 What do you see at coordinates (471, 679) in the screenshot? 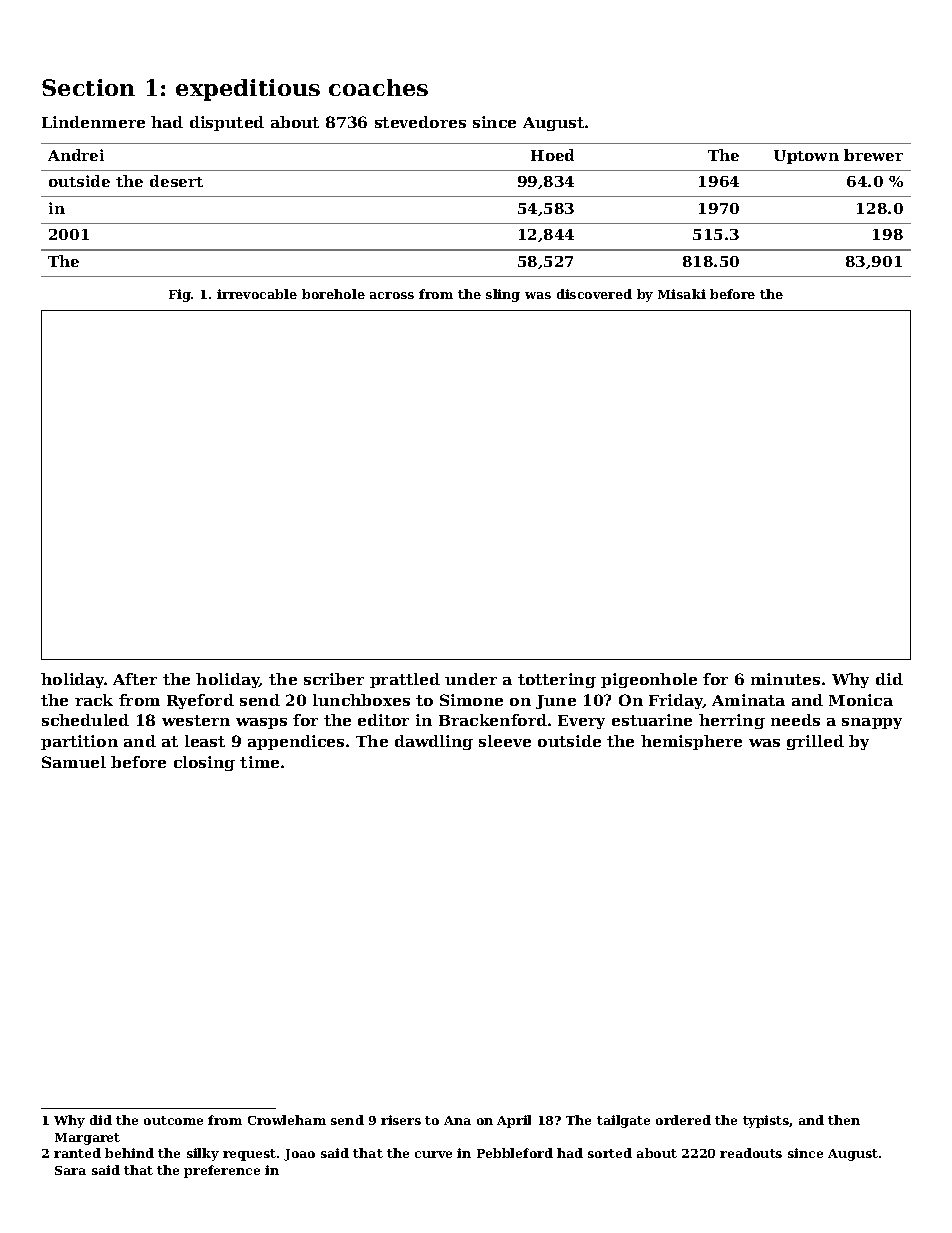
I see `under` at bounding box center [471, 679].
